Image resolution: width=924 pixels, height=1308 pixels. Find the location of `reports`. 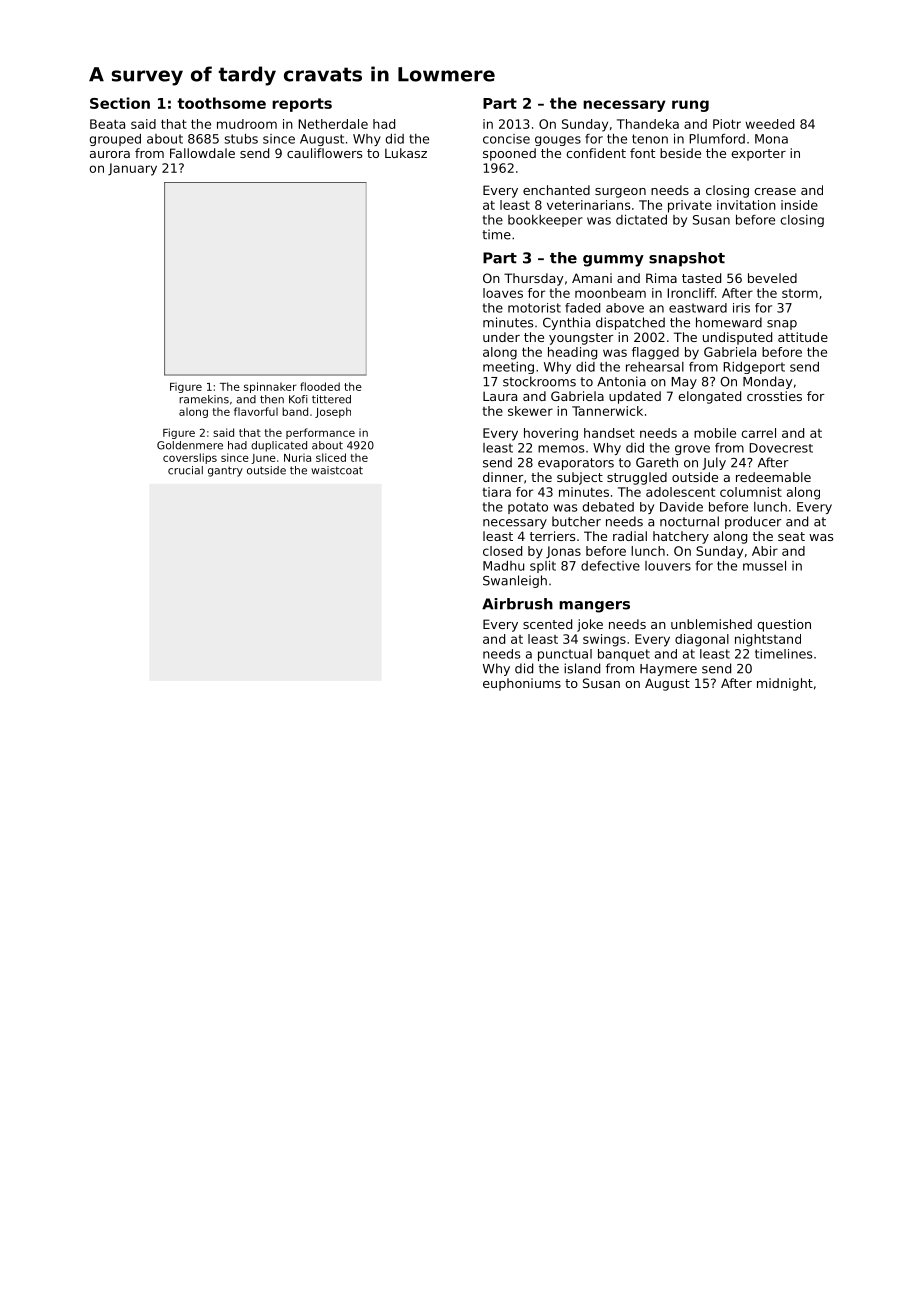

reports is located at coordinates (302, 105).
